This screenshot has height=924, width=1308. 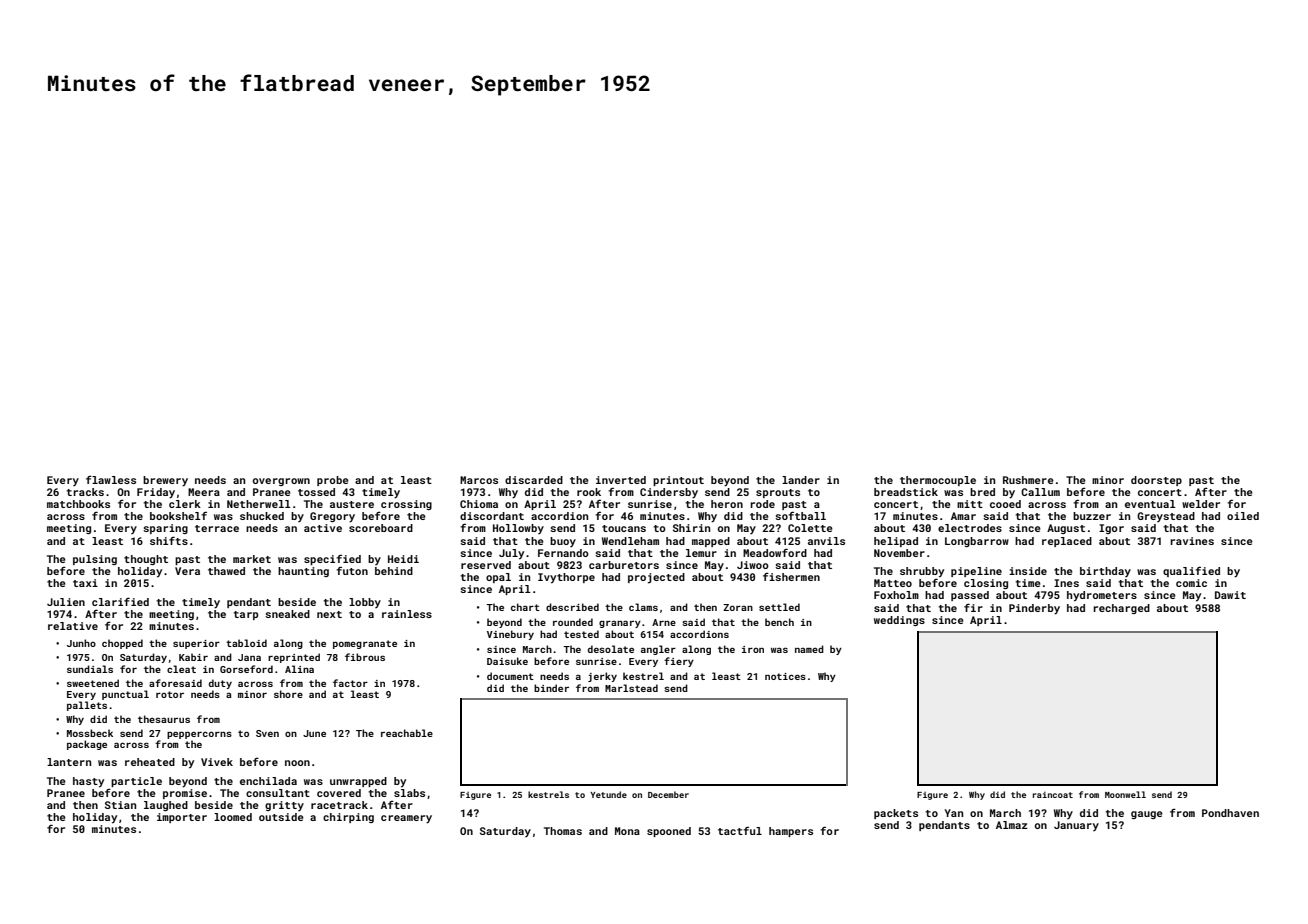 I want to click on shucked, so click(x=262, y=516).
